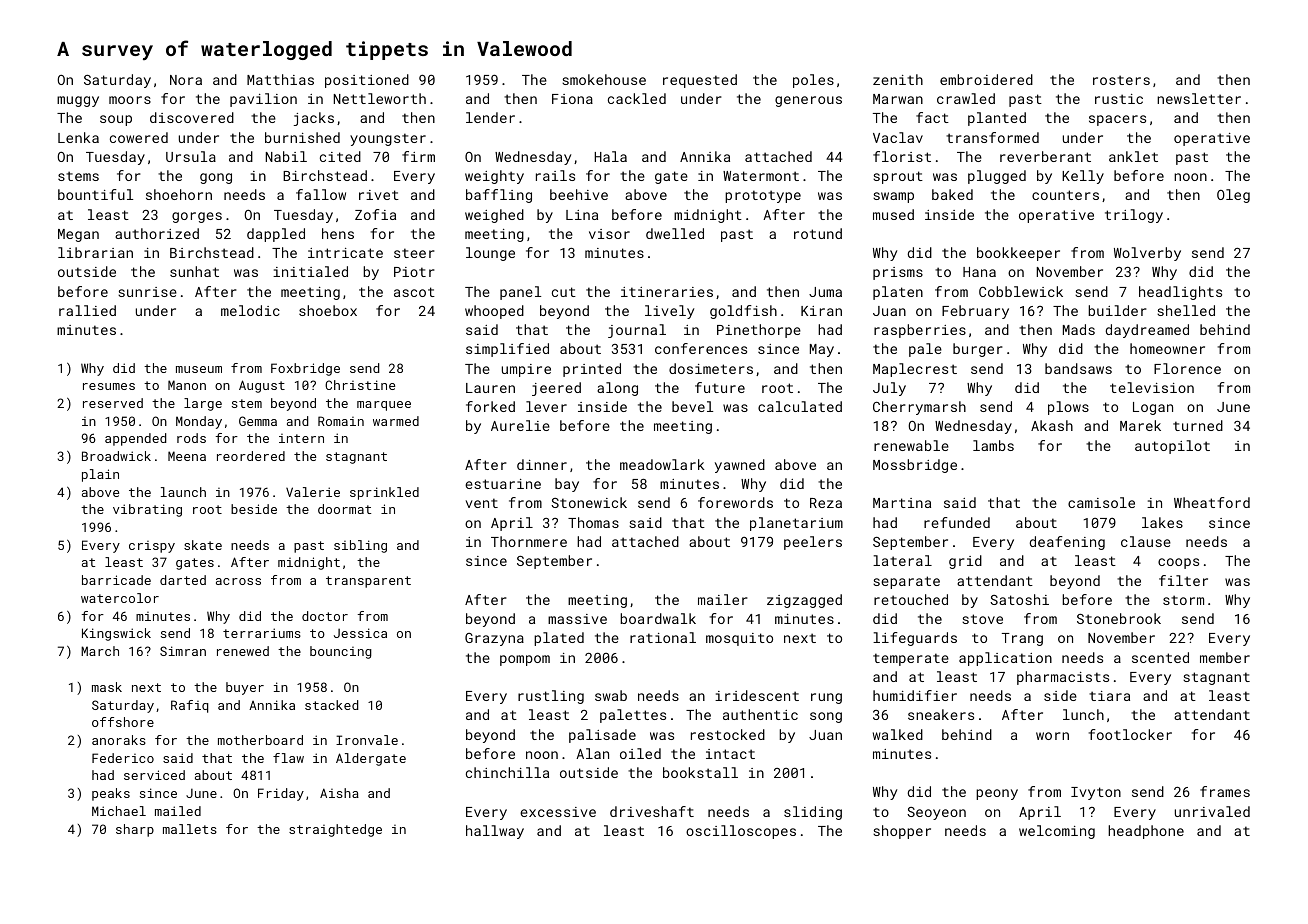 Image resolution: width=1308 pixels, height=924 pixels. I want to click on autopilot, so click(1172, 447).
